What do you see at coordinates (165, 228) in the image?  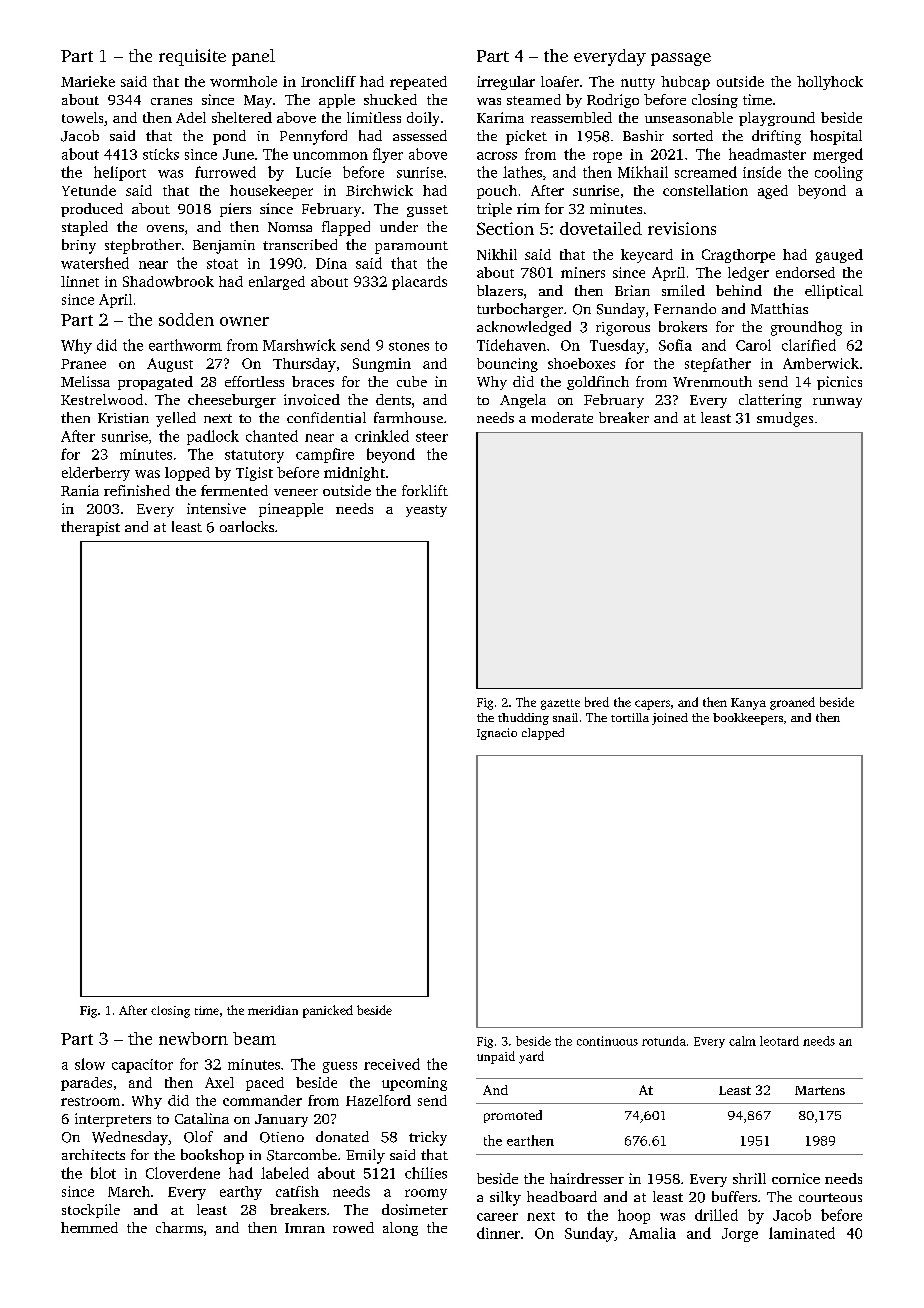 I see `ovens` at bounding box center [165, 228].
